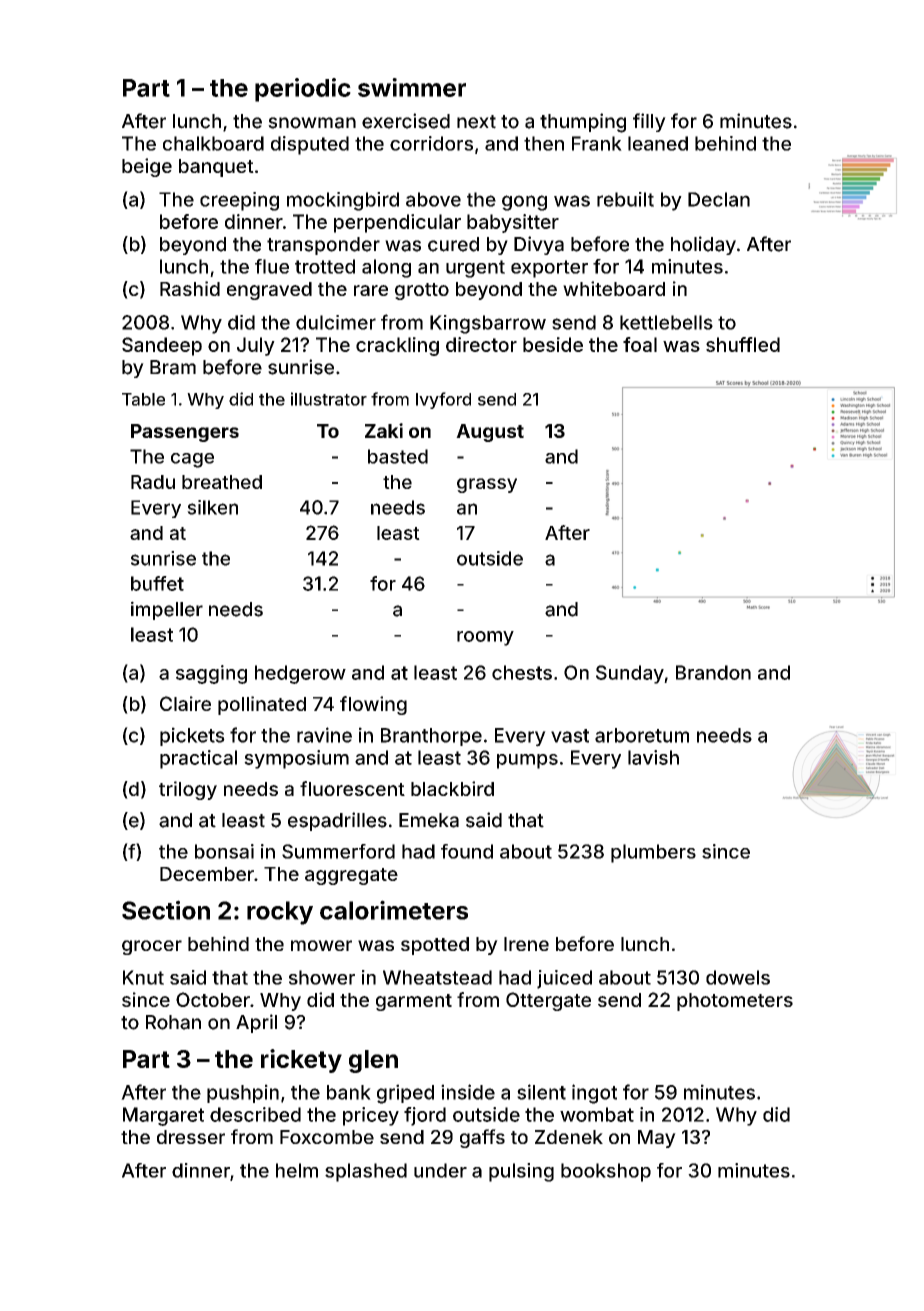 The image size is (924, 1311). Describe the element at coordinates (213, 143) in the screenshot. I see `chalkboard` at that location.
